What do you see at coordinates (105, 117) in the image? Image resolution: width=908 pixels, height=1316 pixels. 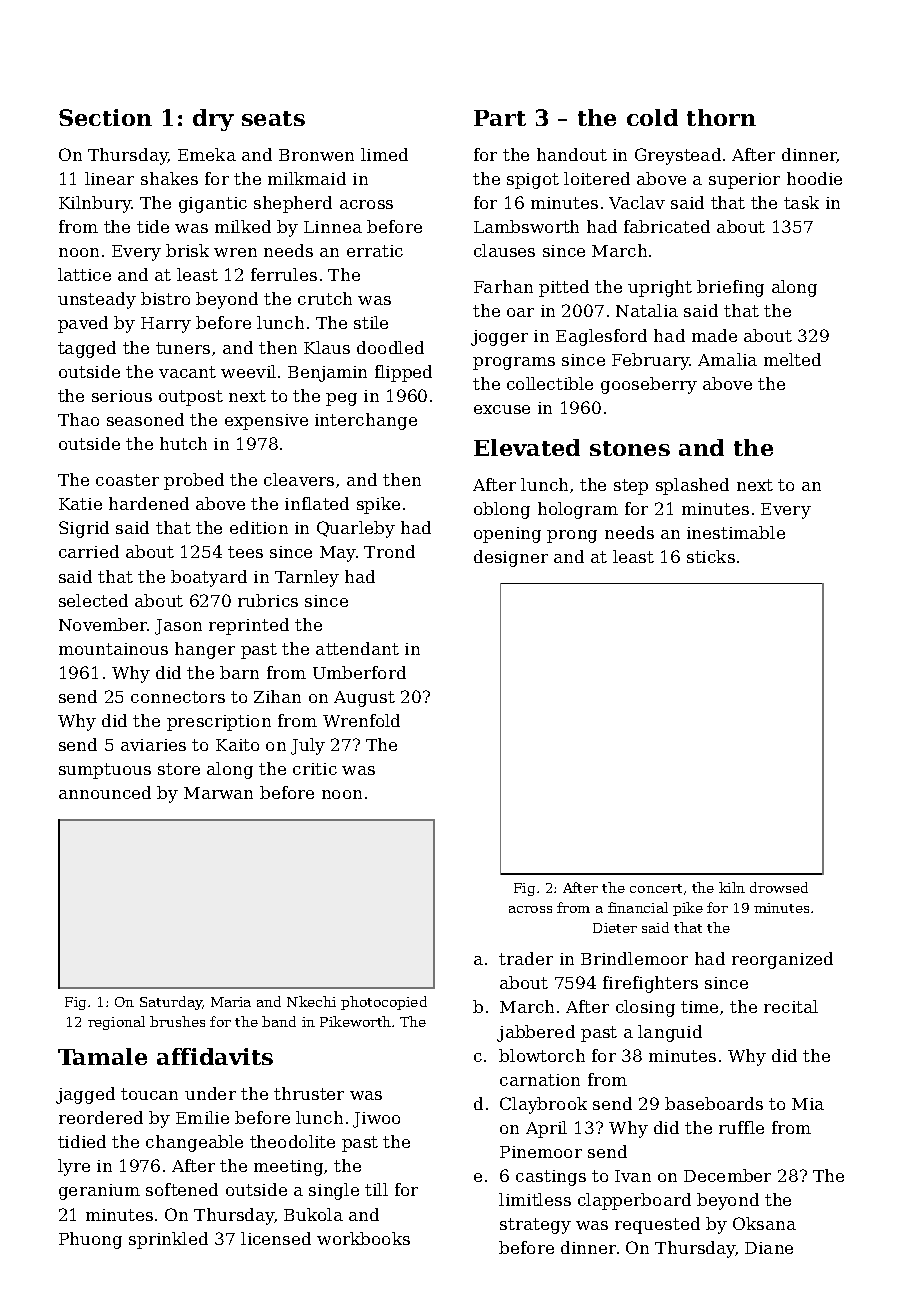 I see `Section` at bounding box center [105, 117].
